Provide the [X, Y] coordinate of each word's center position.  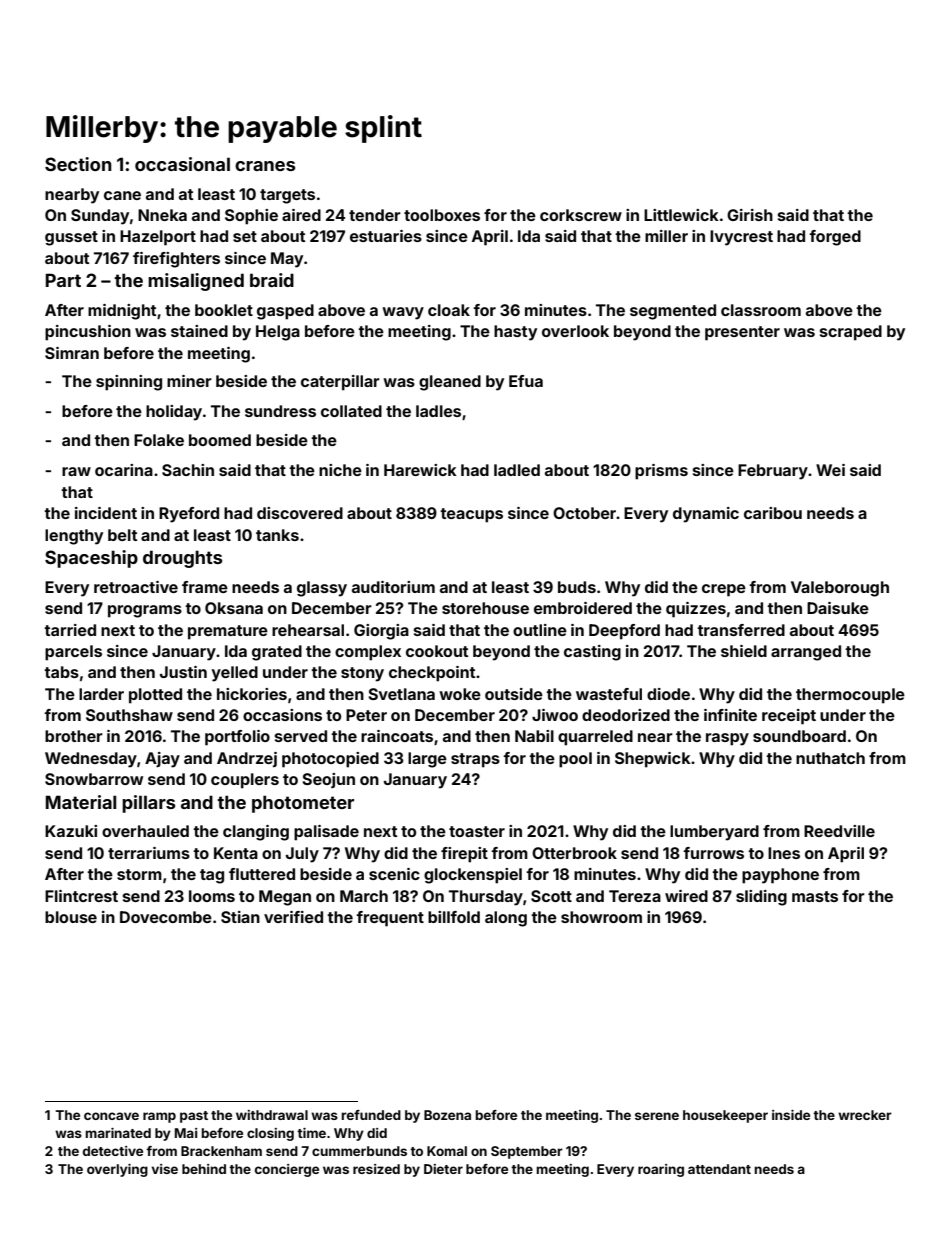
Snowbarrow [94, 779]
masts [815, 896]
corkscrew [581, 215]
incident [106, 513]
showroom [601, 917]
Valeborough [840, 589]
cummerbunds [359, 1151]
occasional [182, 164]
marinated [118, 1133]
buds [577, 587]
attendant [719, 1169]
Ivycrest [741, 238]
